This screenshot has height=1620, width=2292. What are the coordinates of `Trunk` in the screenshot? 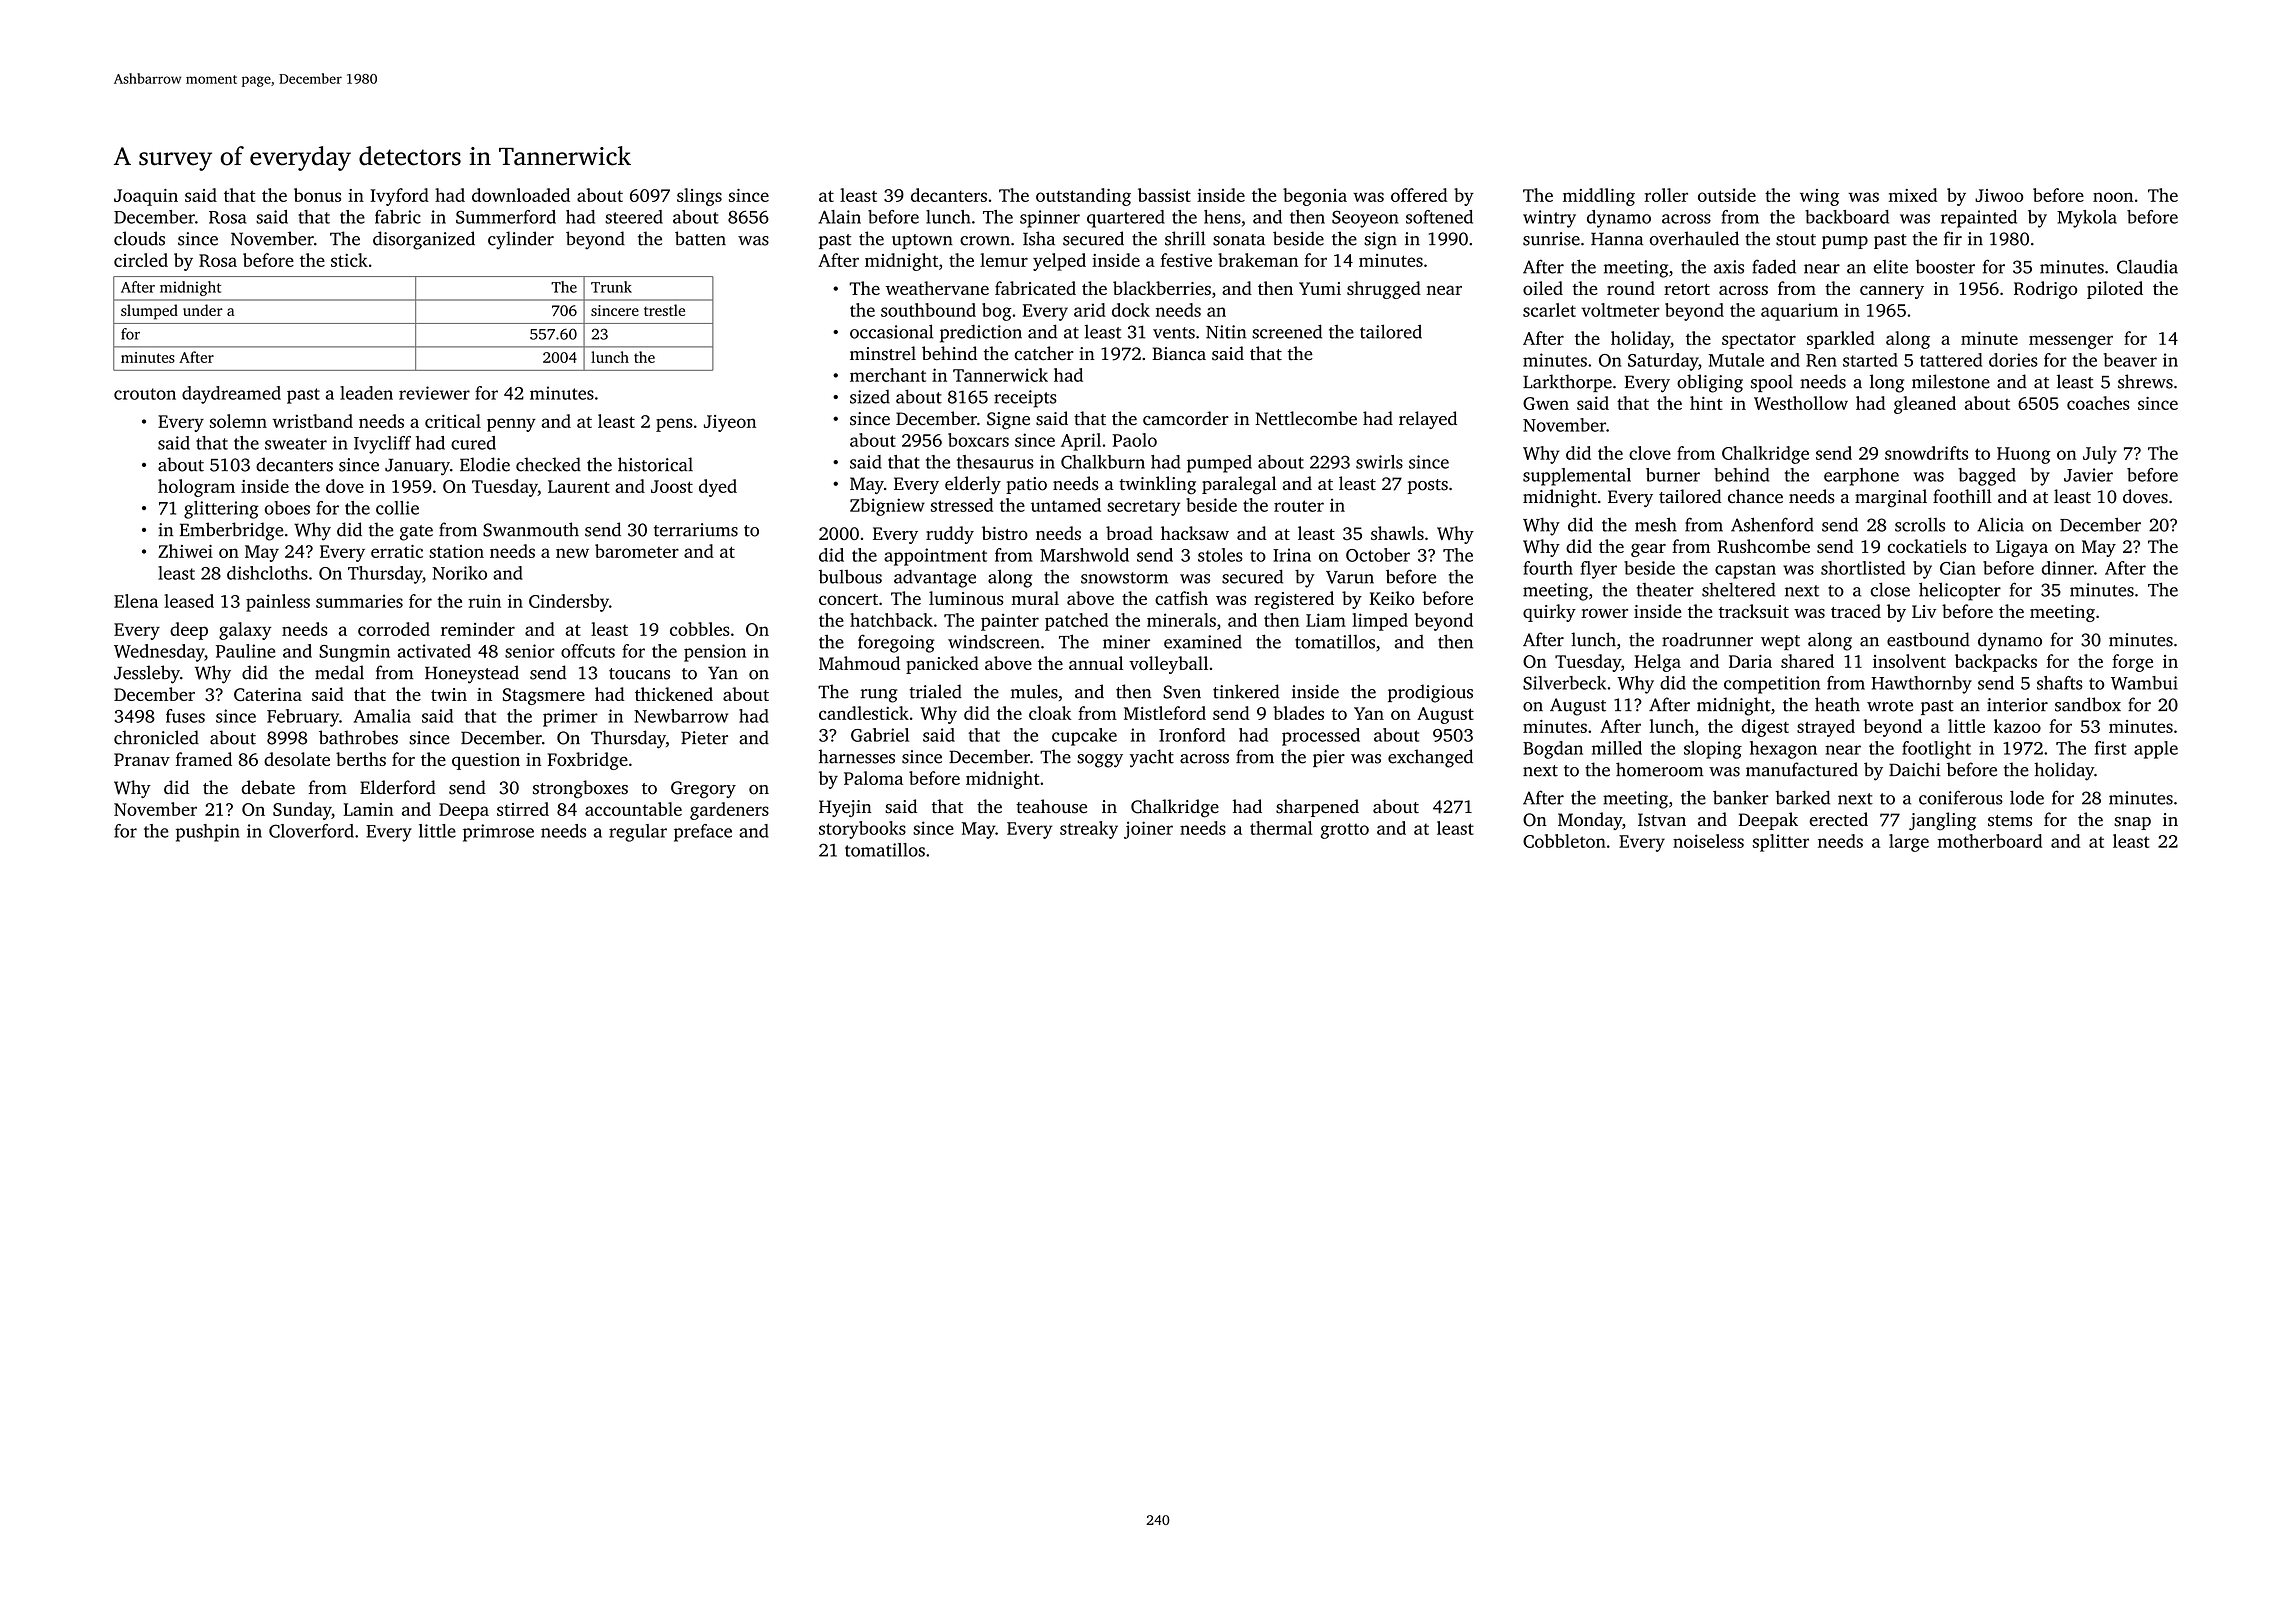 It's located at (611, 287).
